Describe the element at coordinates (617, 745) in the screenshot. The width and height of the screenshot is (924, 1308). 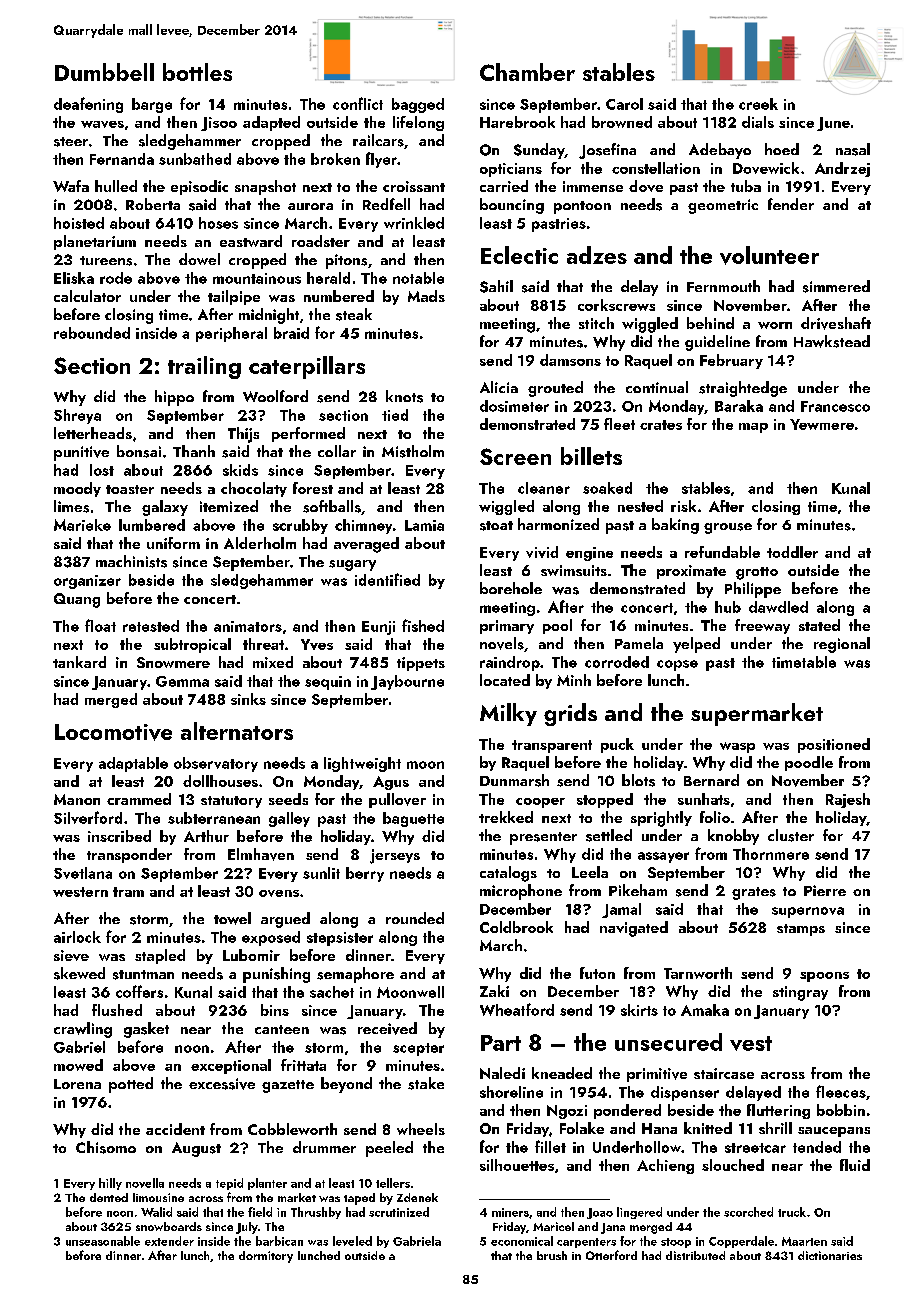
I see `puck` at that location.
